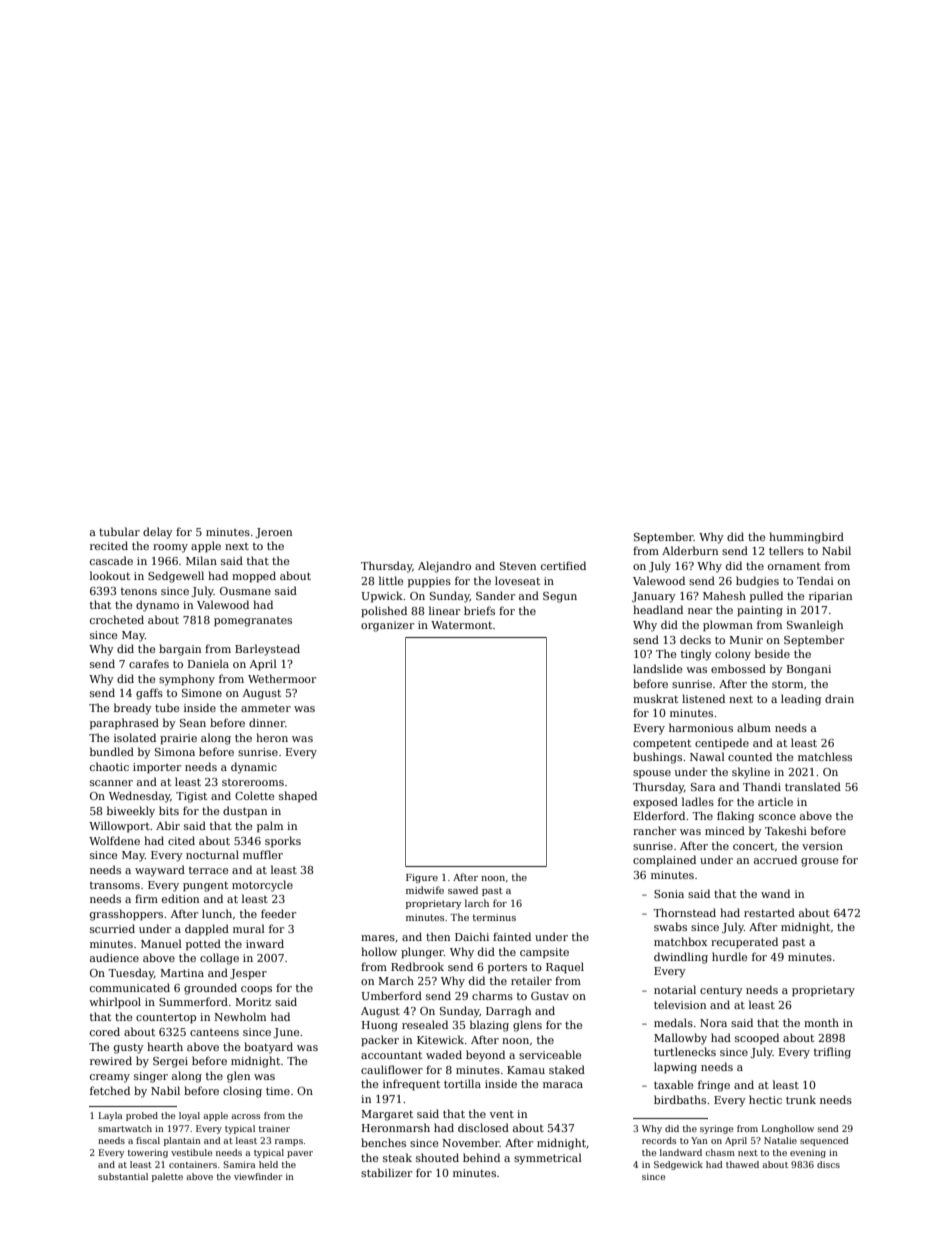  Describe the element at coordinates (273, 533) in the screenshot. I see `Jeroen` at that location.
